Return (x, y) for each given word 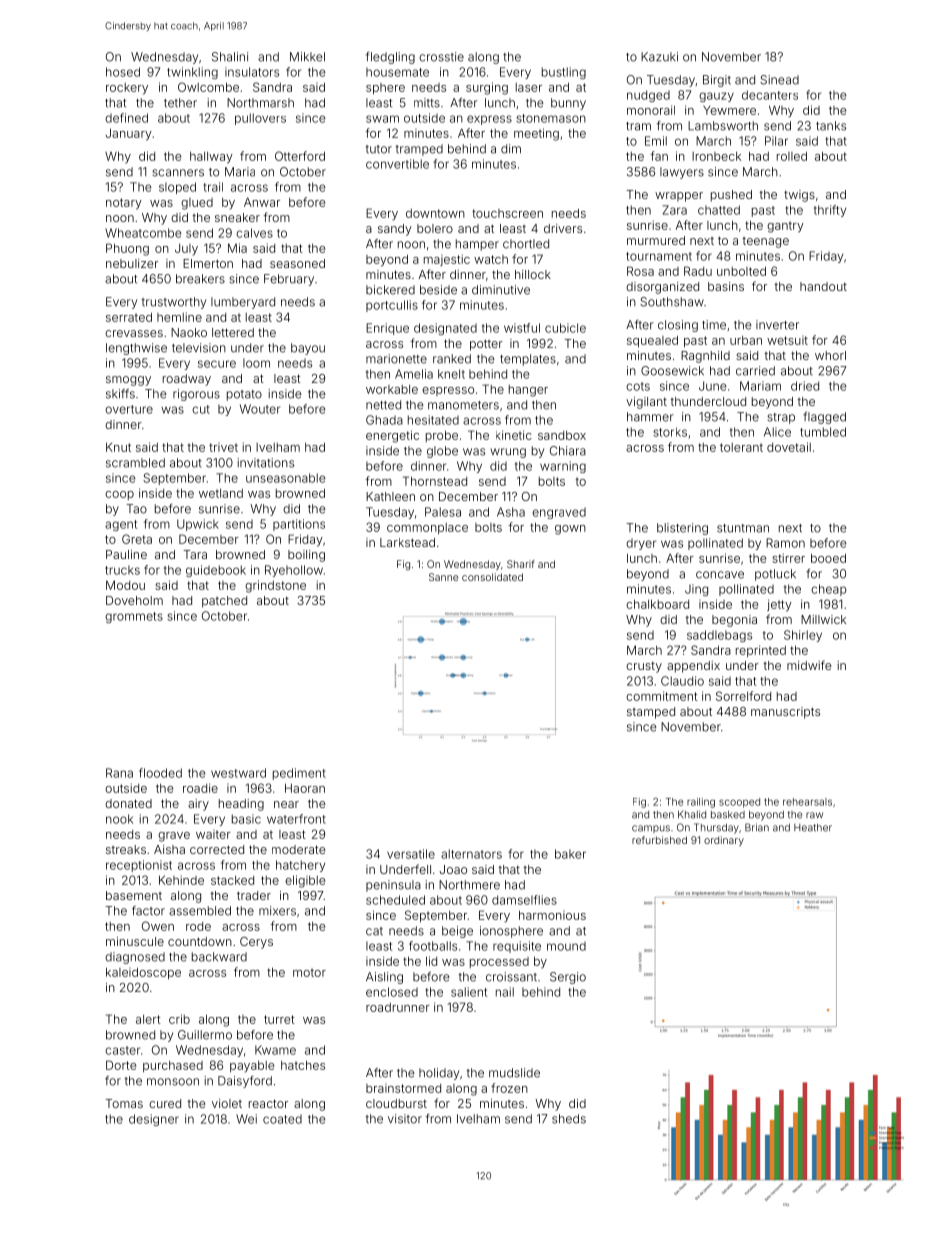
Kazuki (659, 57)
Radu (698, 271)
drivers (563, 228)
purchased (173, 1066)
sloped (177, 188)
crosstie (441, 57)
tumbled (823, 432)
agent (121, 525)
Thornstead (435, 481)
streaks (126, 849)
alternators (471, 854)
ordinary (724, 841)
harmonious (552, 915)
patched (224, 602)
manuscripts (785, 713)
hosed (123, 72)
